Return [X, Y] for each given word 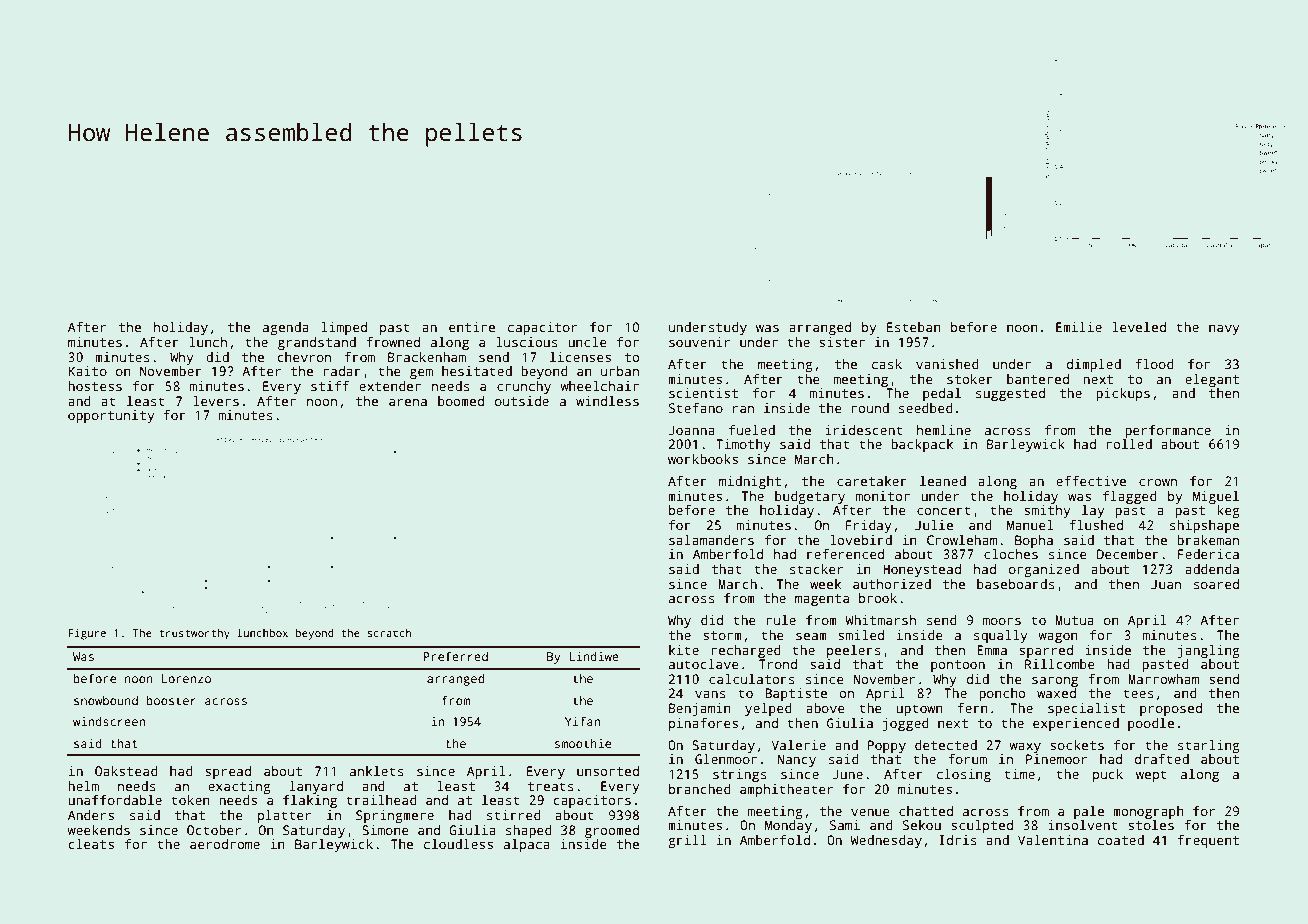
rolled [1129, 444]
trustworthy [194, 634]
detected [946, 745]
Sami [845, 825]
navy [1224, 330]
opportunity [111, 416]
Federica [1208, 554]
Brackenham [427, 357]
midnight [750, 482]
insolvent [1083, 825]
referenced [845, 554]
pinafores [703, 724]
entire [472, 327]
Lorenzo [186, 678]
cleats [91, 844]
